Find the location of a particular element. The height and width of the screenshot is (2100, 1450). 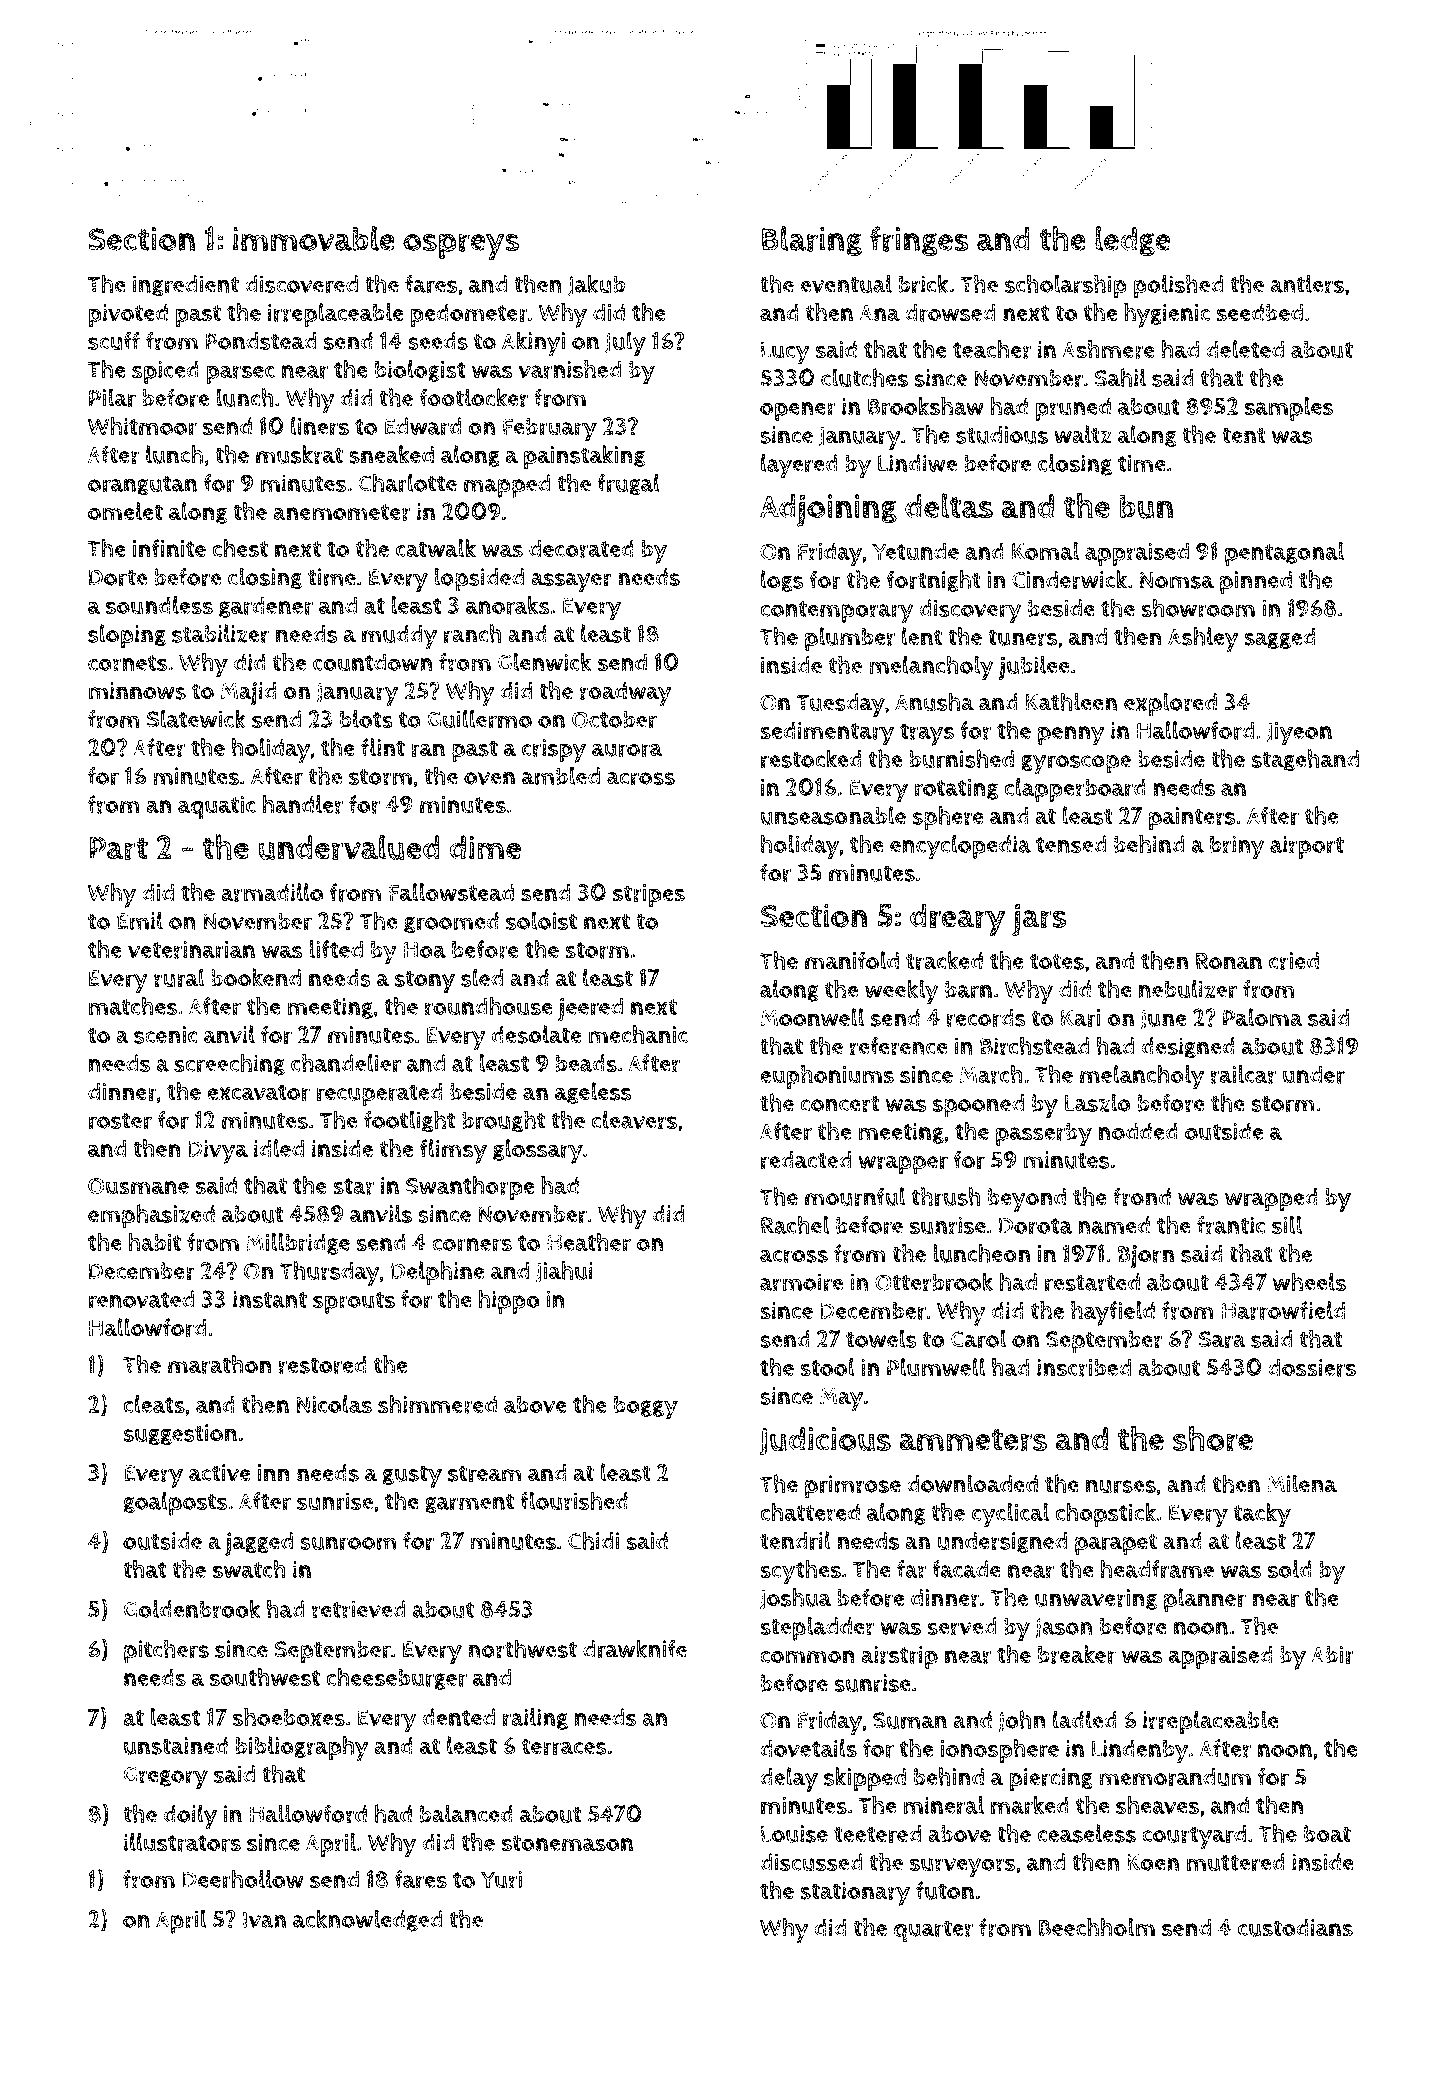

retrieved is located at coordinates (359, 1609).
